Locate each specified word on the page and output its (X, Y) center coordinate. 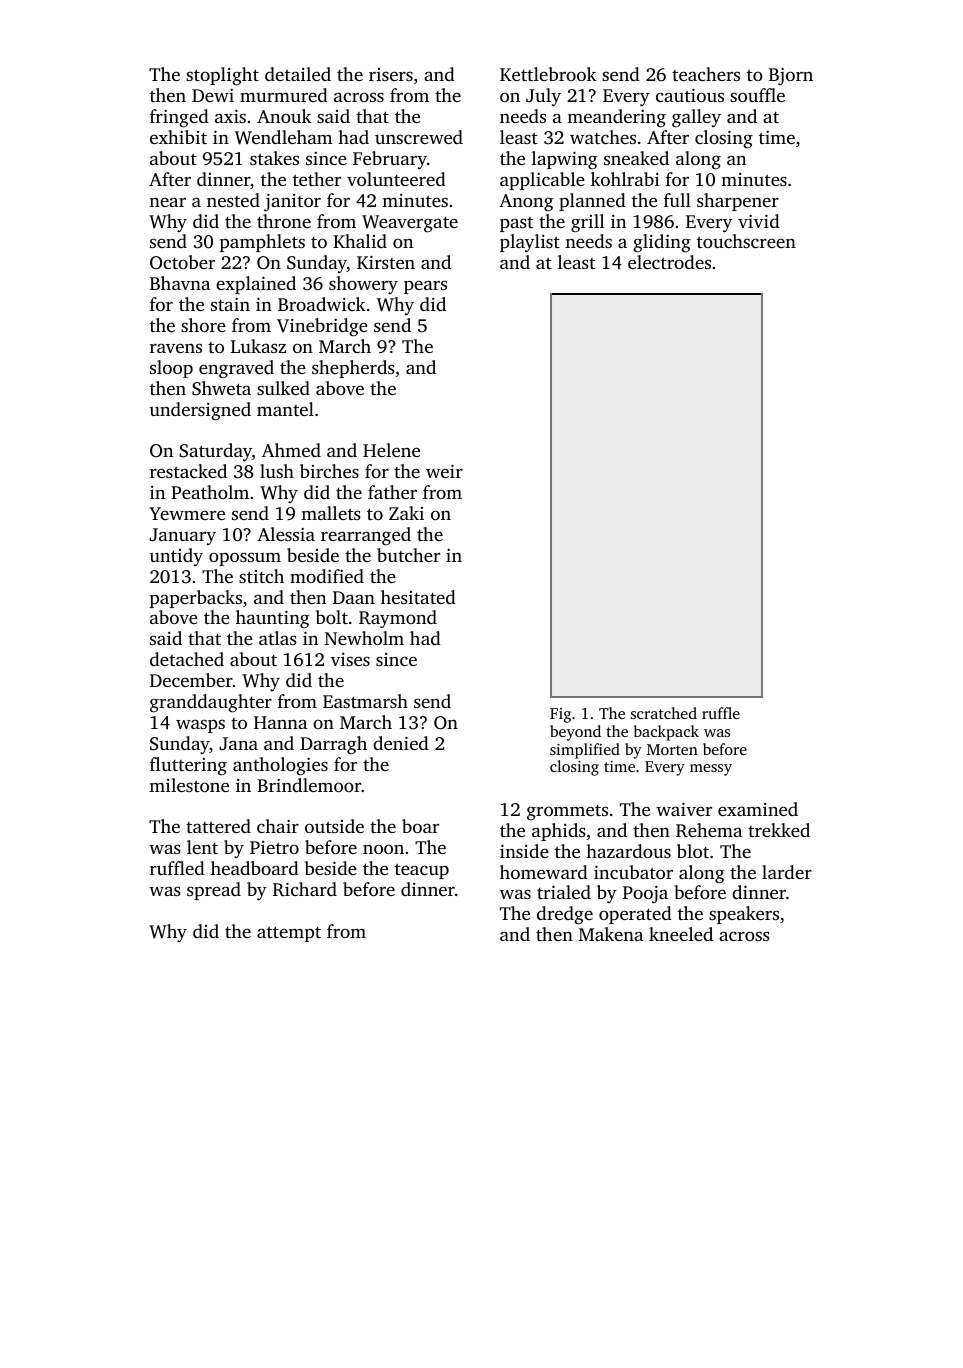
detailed (298, 74)
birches (329, 471)
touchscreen (746, 241)
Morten (672, 749)
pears (425, 287)
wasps (200, 726)
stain (230, 304)
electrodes (669, 262)
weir (444, 471)
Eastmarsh (365, 701)
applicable (542, 181)
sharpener (738, 202)
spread (214, 891)
